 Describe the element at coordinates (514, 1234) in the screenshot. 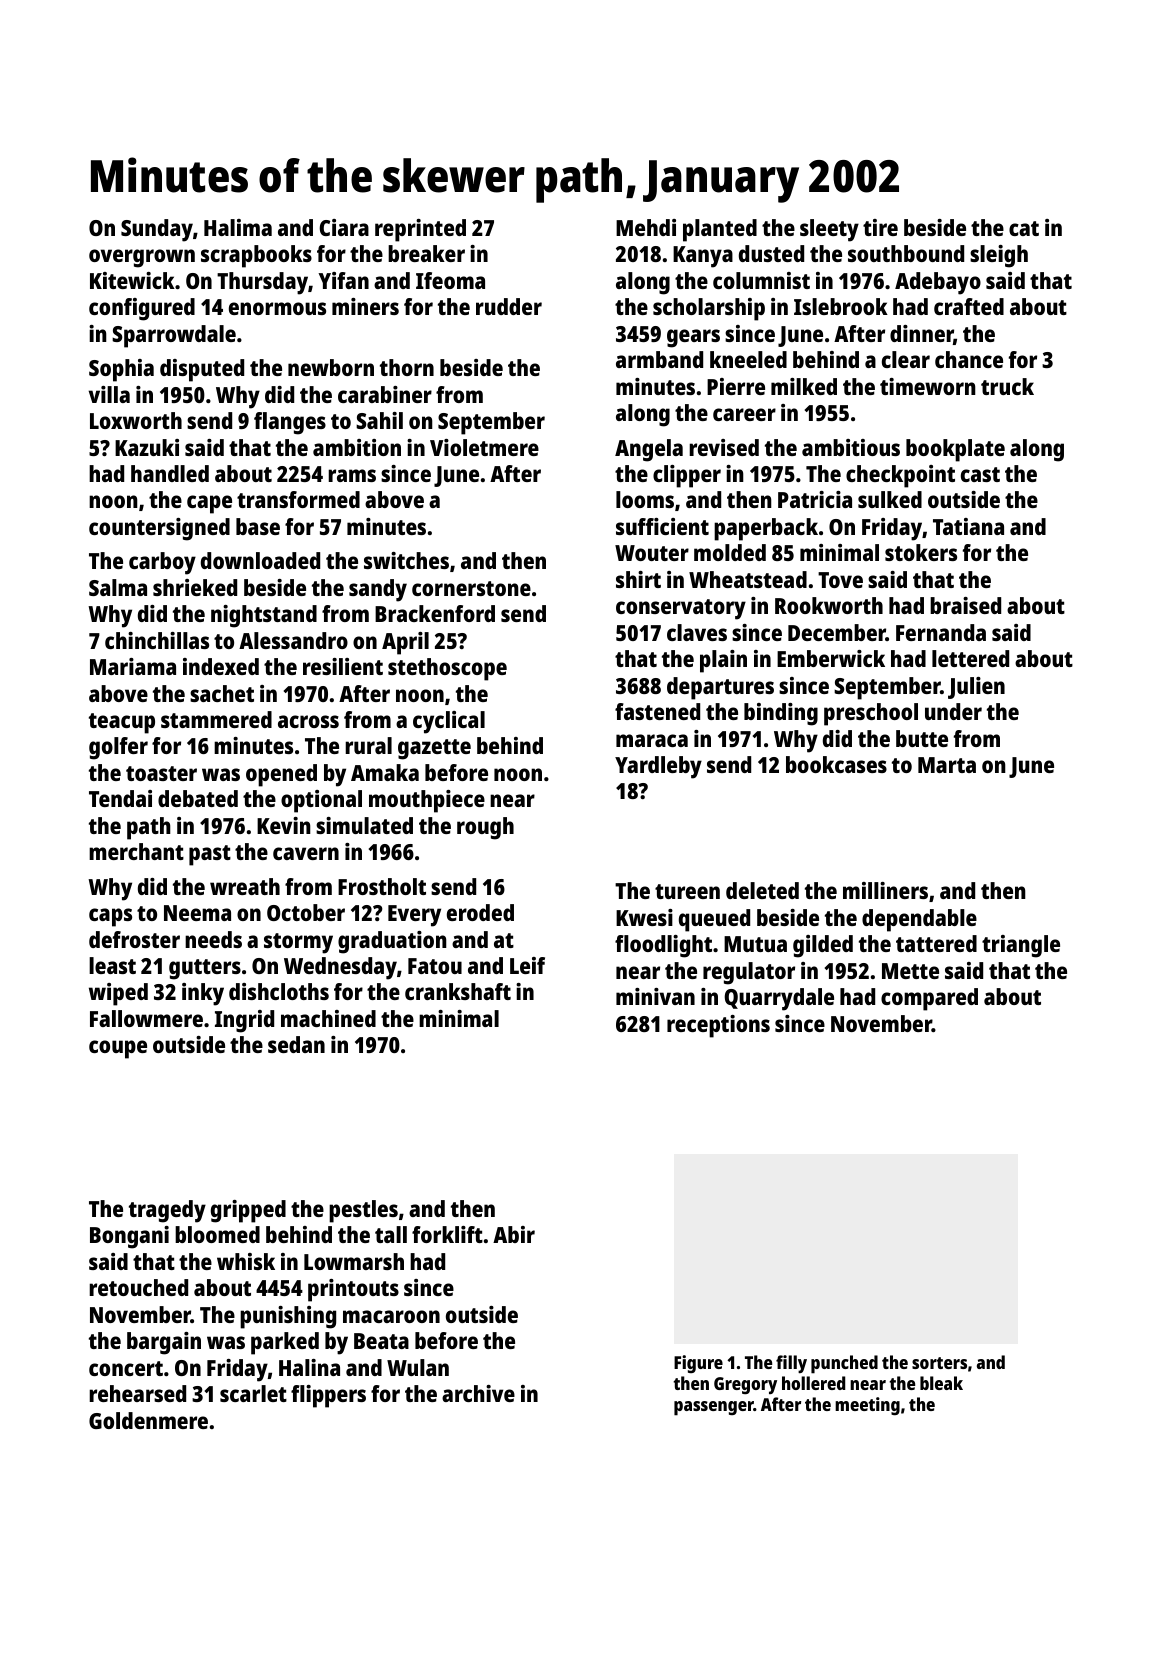

I see `Abir` at that location.
